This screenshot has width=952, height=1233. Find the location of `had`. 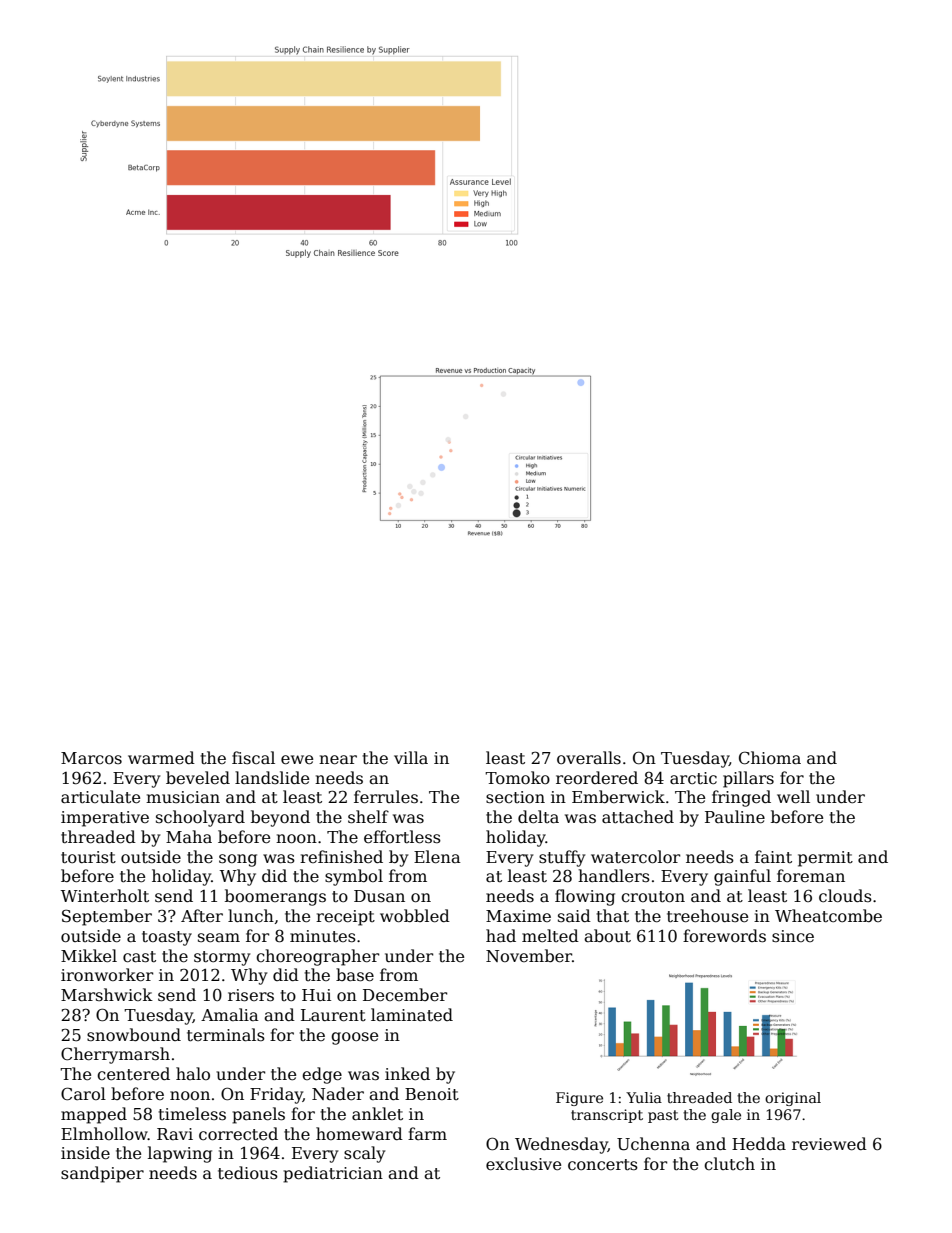

had is located at coordinates (501, 935).
